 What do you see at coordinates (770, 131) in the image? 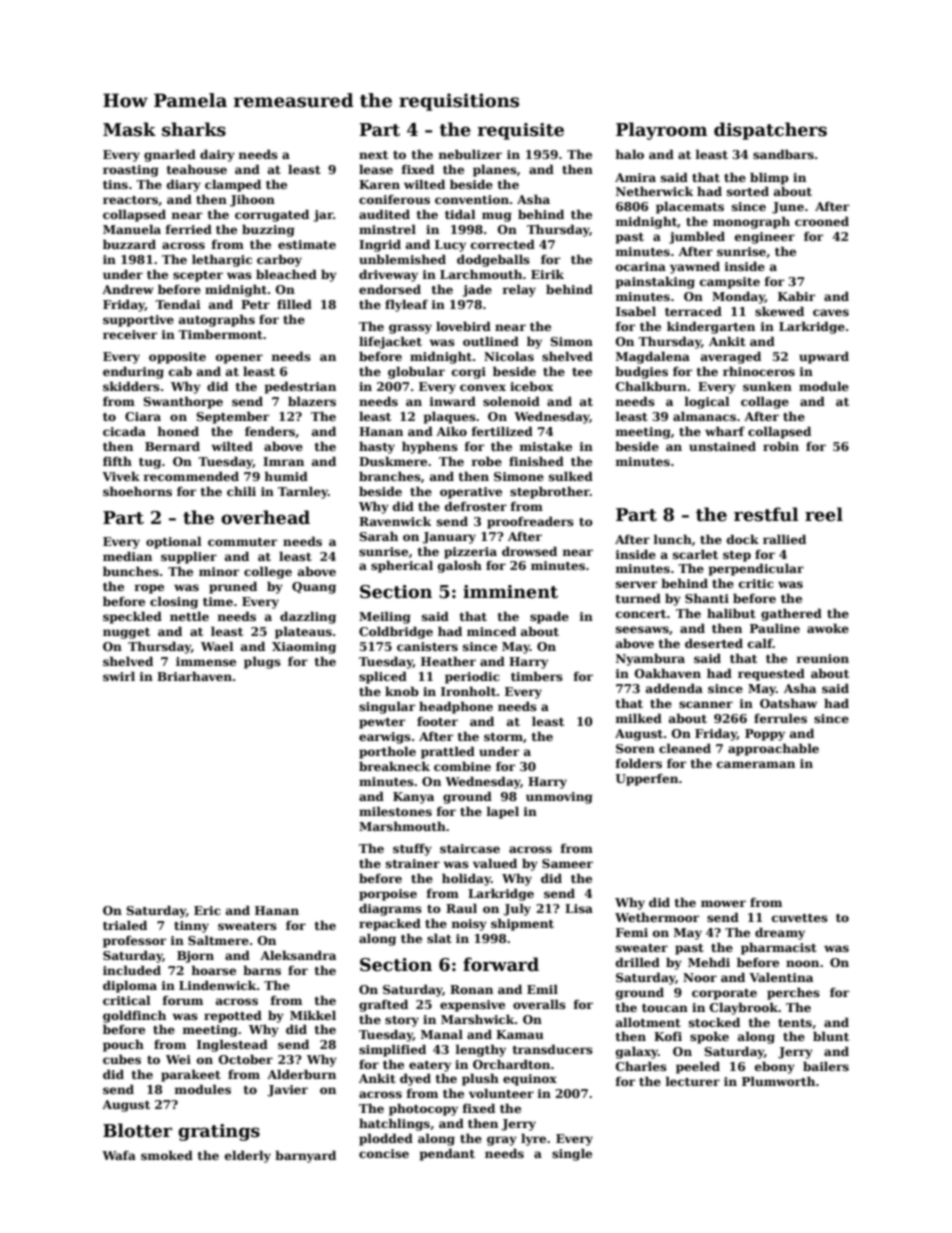
I see `dispatchers` at bounding box center [770, 131].
